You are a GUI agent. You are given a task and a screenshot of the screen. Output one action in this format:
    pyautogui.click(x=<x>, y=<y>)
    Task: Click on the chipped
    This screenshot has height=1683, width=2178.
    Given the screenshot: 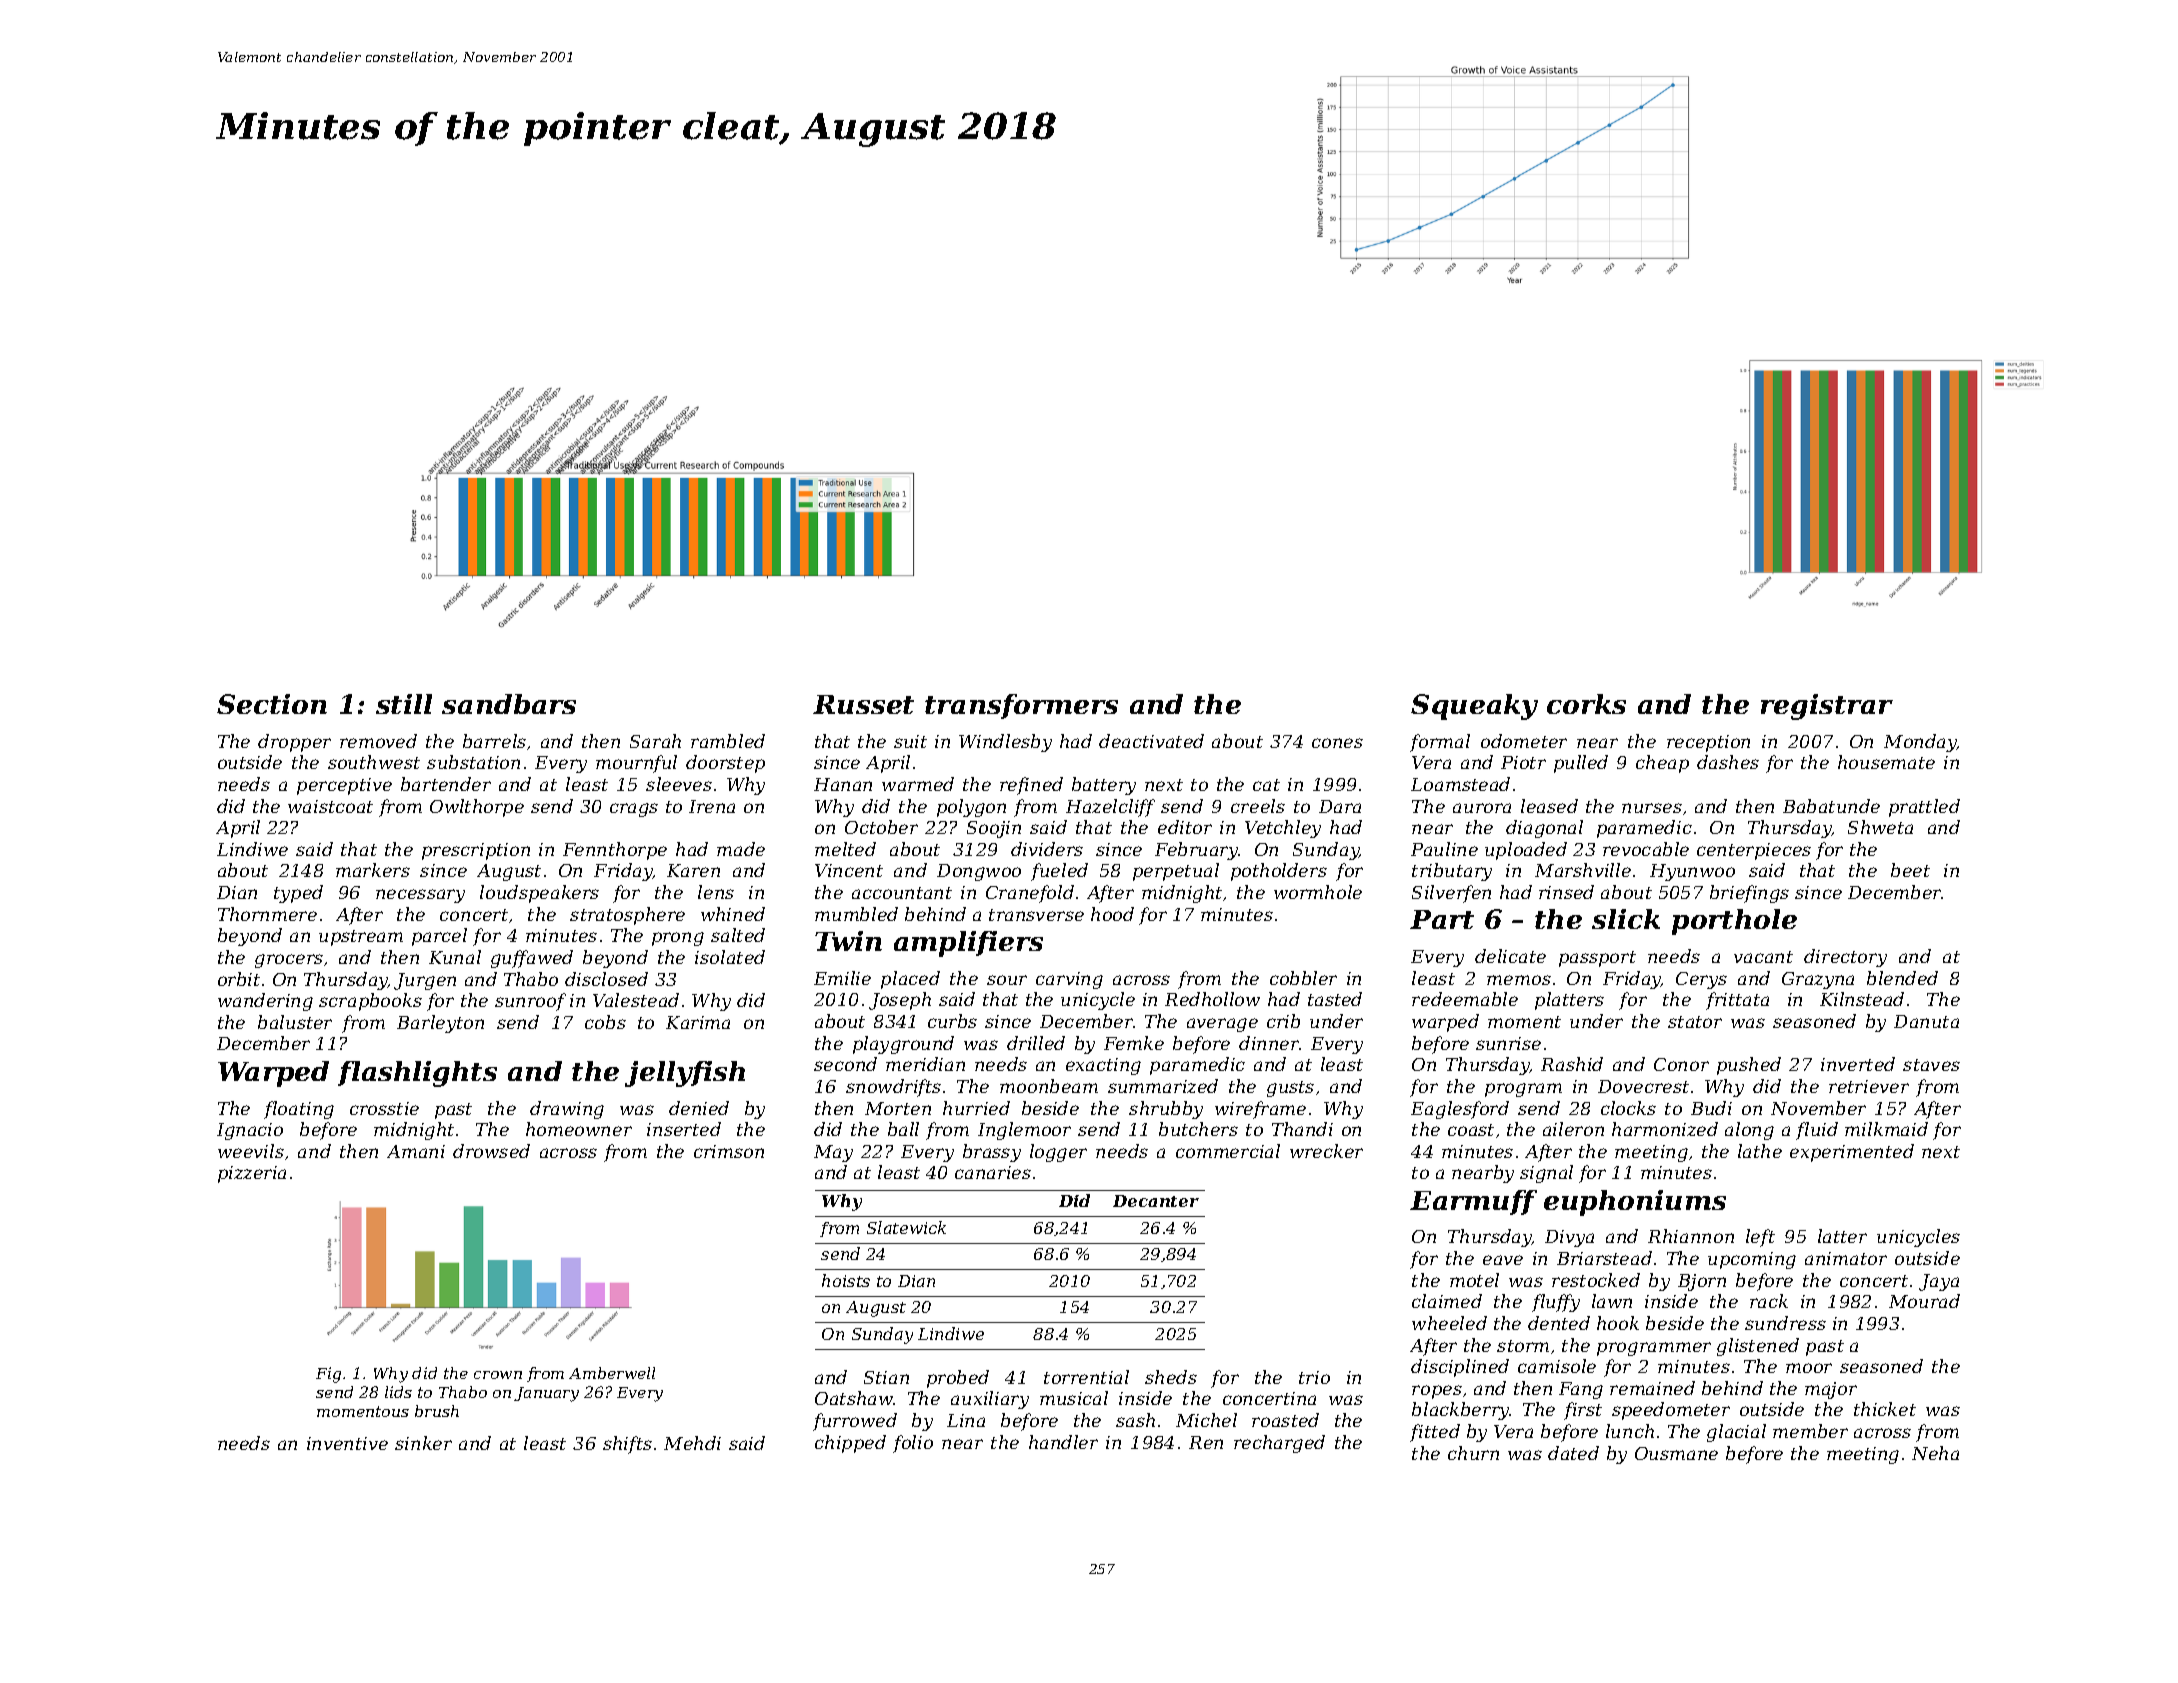 What is the action you would take?
    pyautogui.click(x=850, y=1444)
